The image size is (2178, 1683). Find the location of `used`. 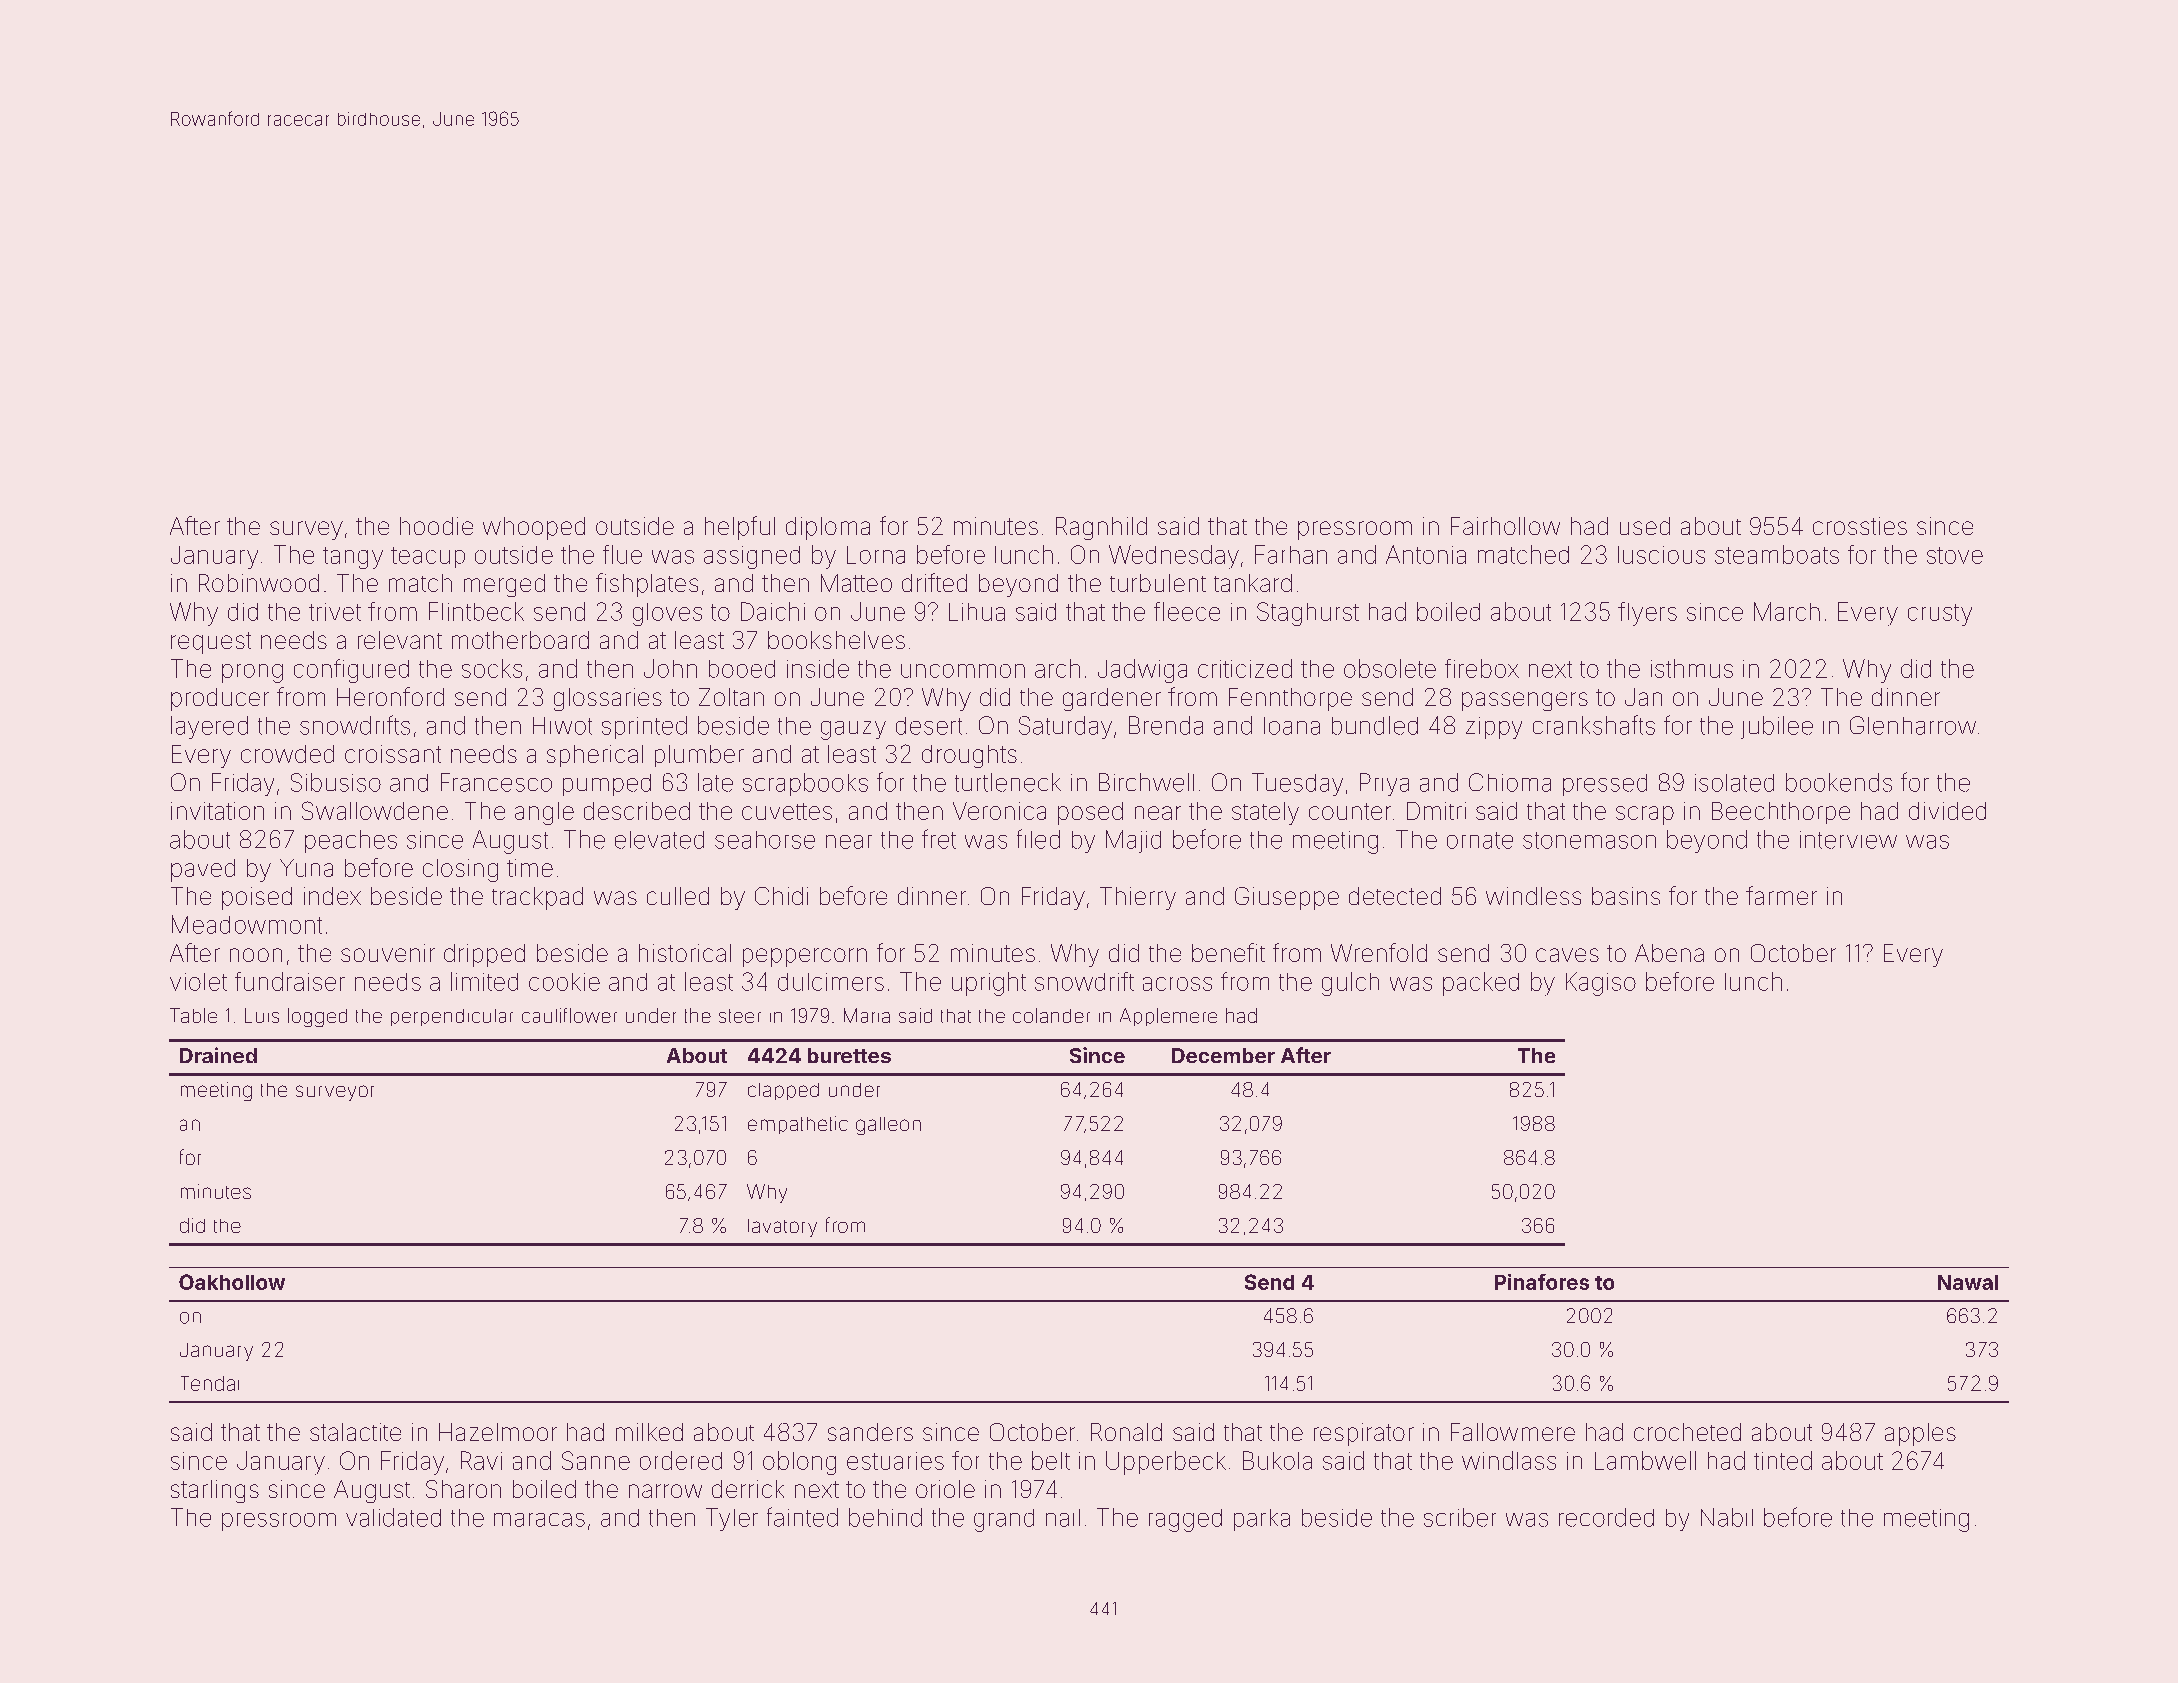

used is located at coordinates (1645, 526).
